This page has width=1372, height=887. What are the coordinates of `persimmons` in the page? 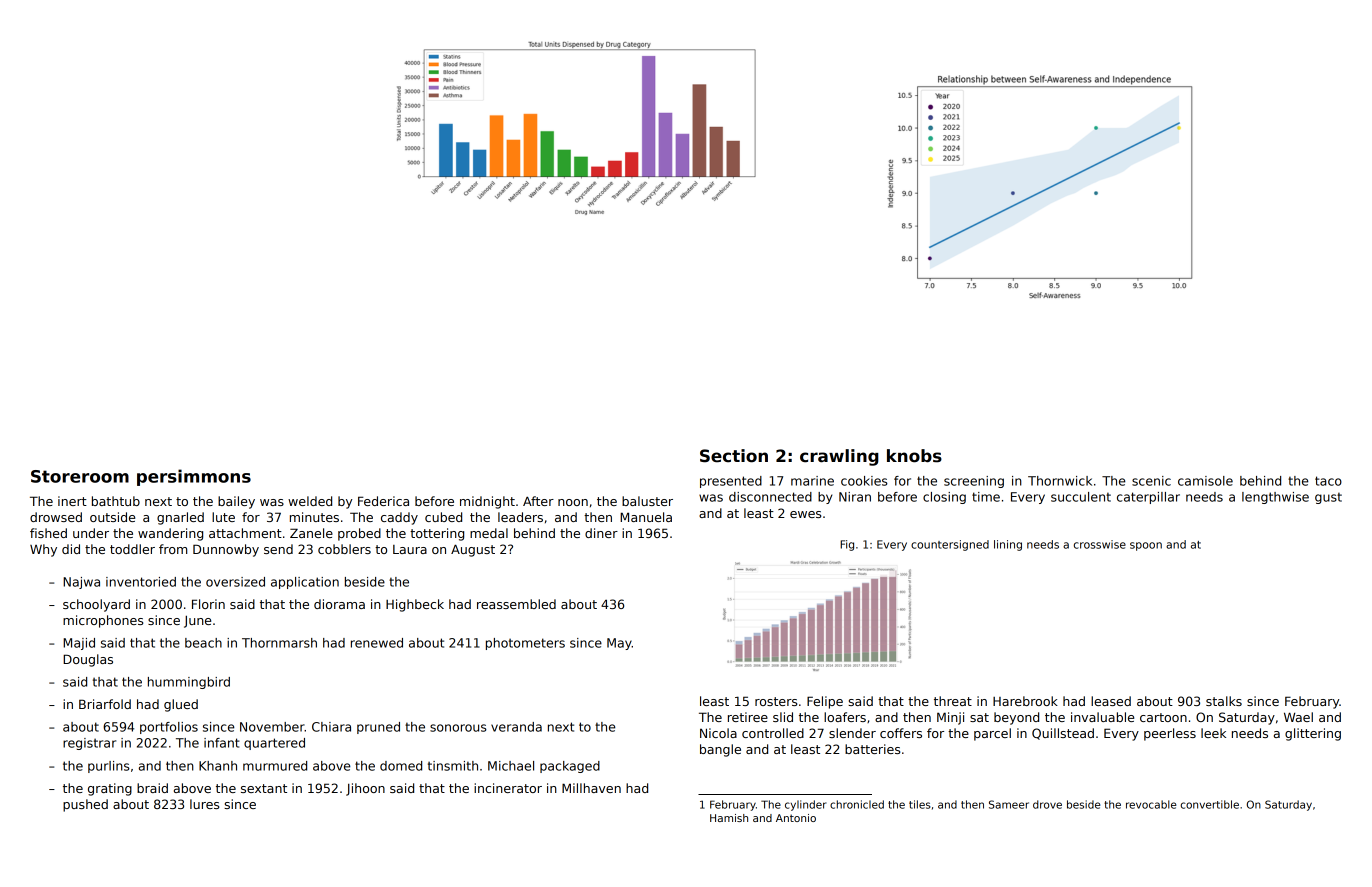 It's located at (194, 477).
